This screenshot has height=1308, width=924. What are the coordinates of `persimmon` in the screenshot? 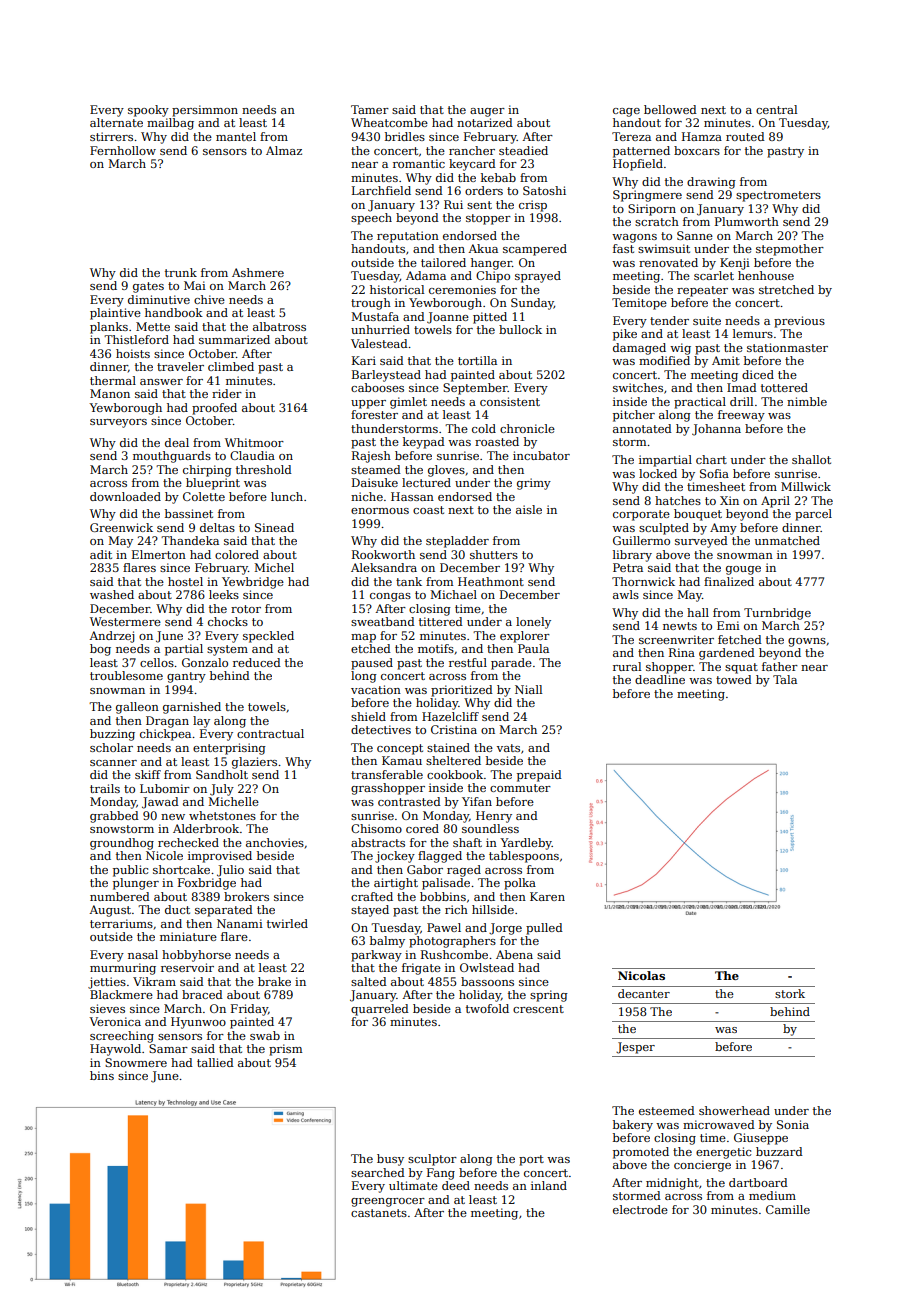 It's located at (205, 111).
